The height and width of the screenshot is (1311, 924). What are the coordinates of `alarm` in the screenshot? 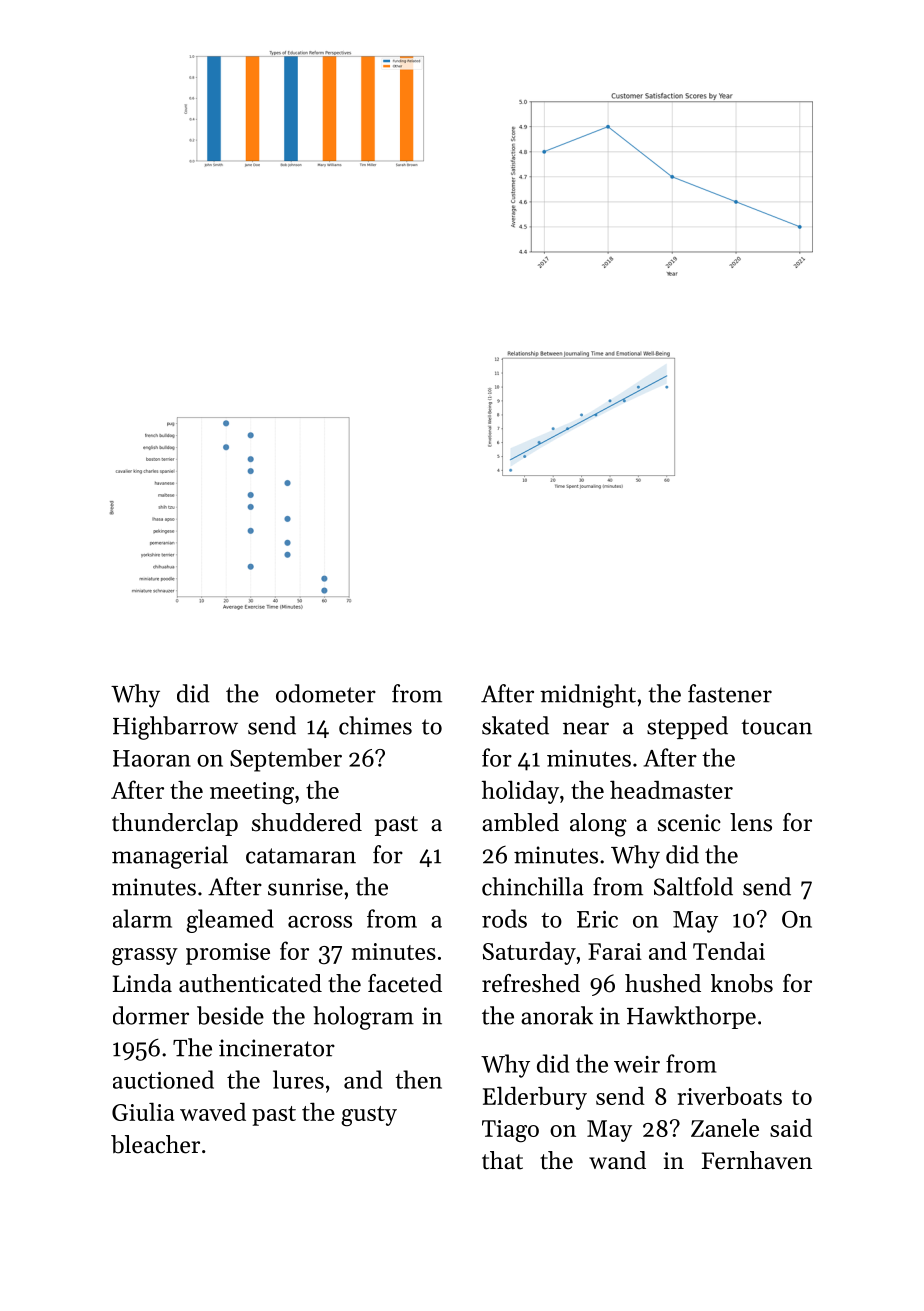 It's located at (142, 918).
